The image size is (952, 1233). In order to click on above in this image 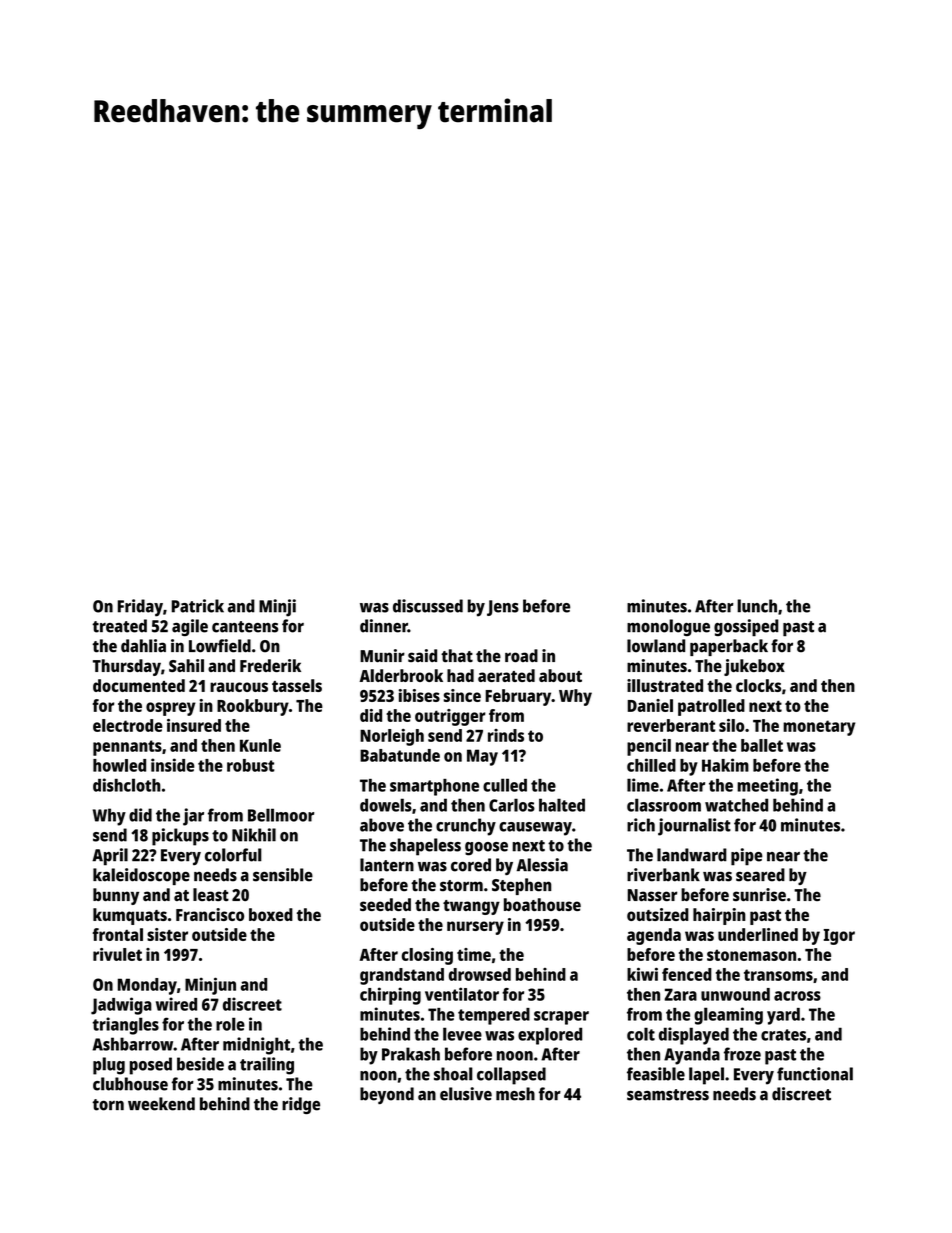, I will do `click(382, 825)`.
